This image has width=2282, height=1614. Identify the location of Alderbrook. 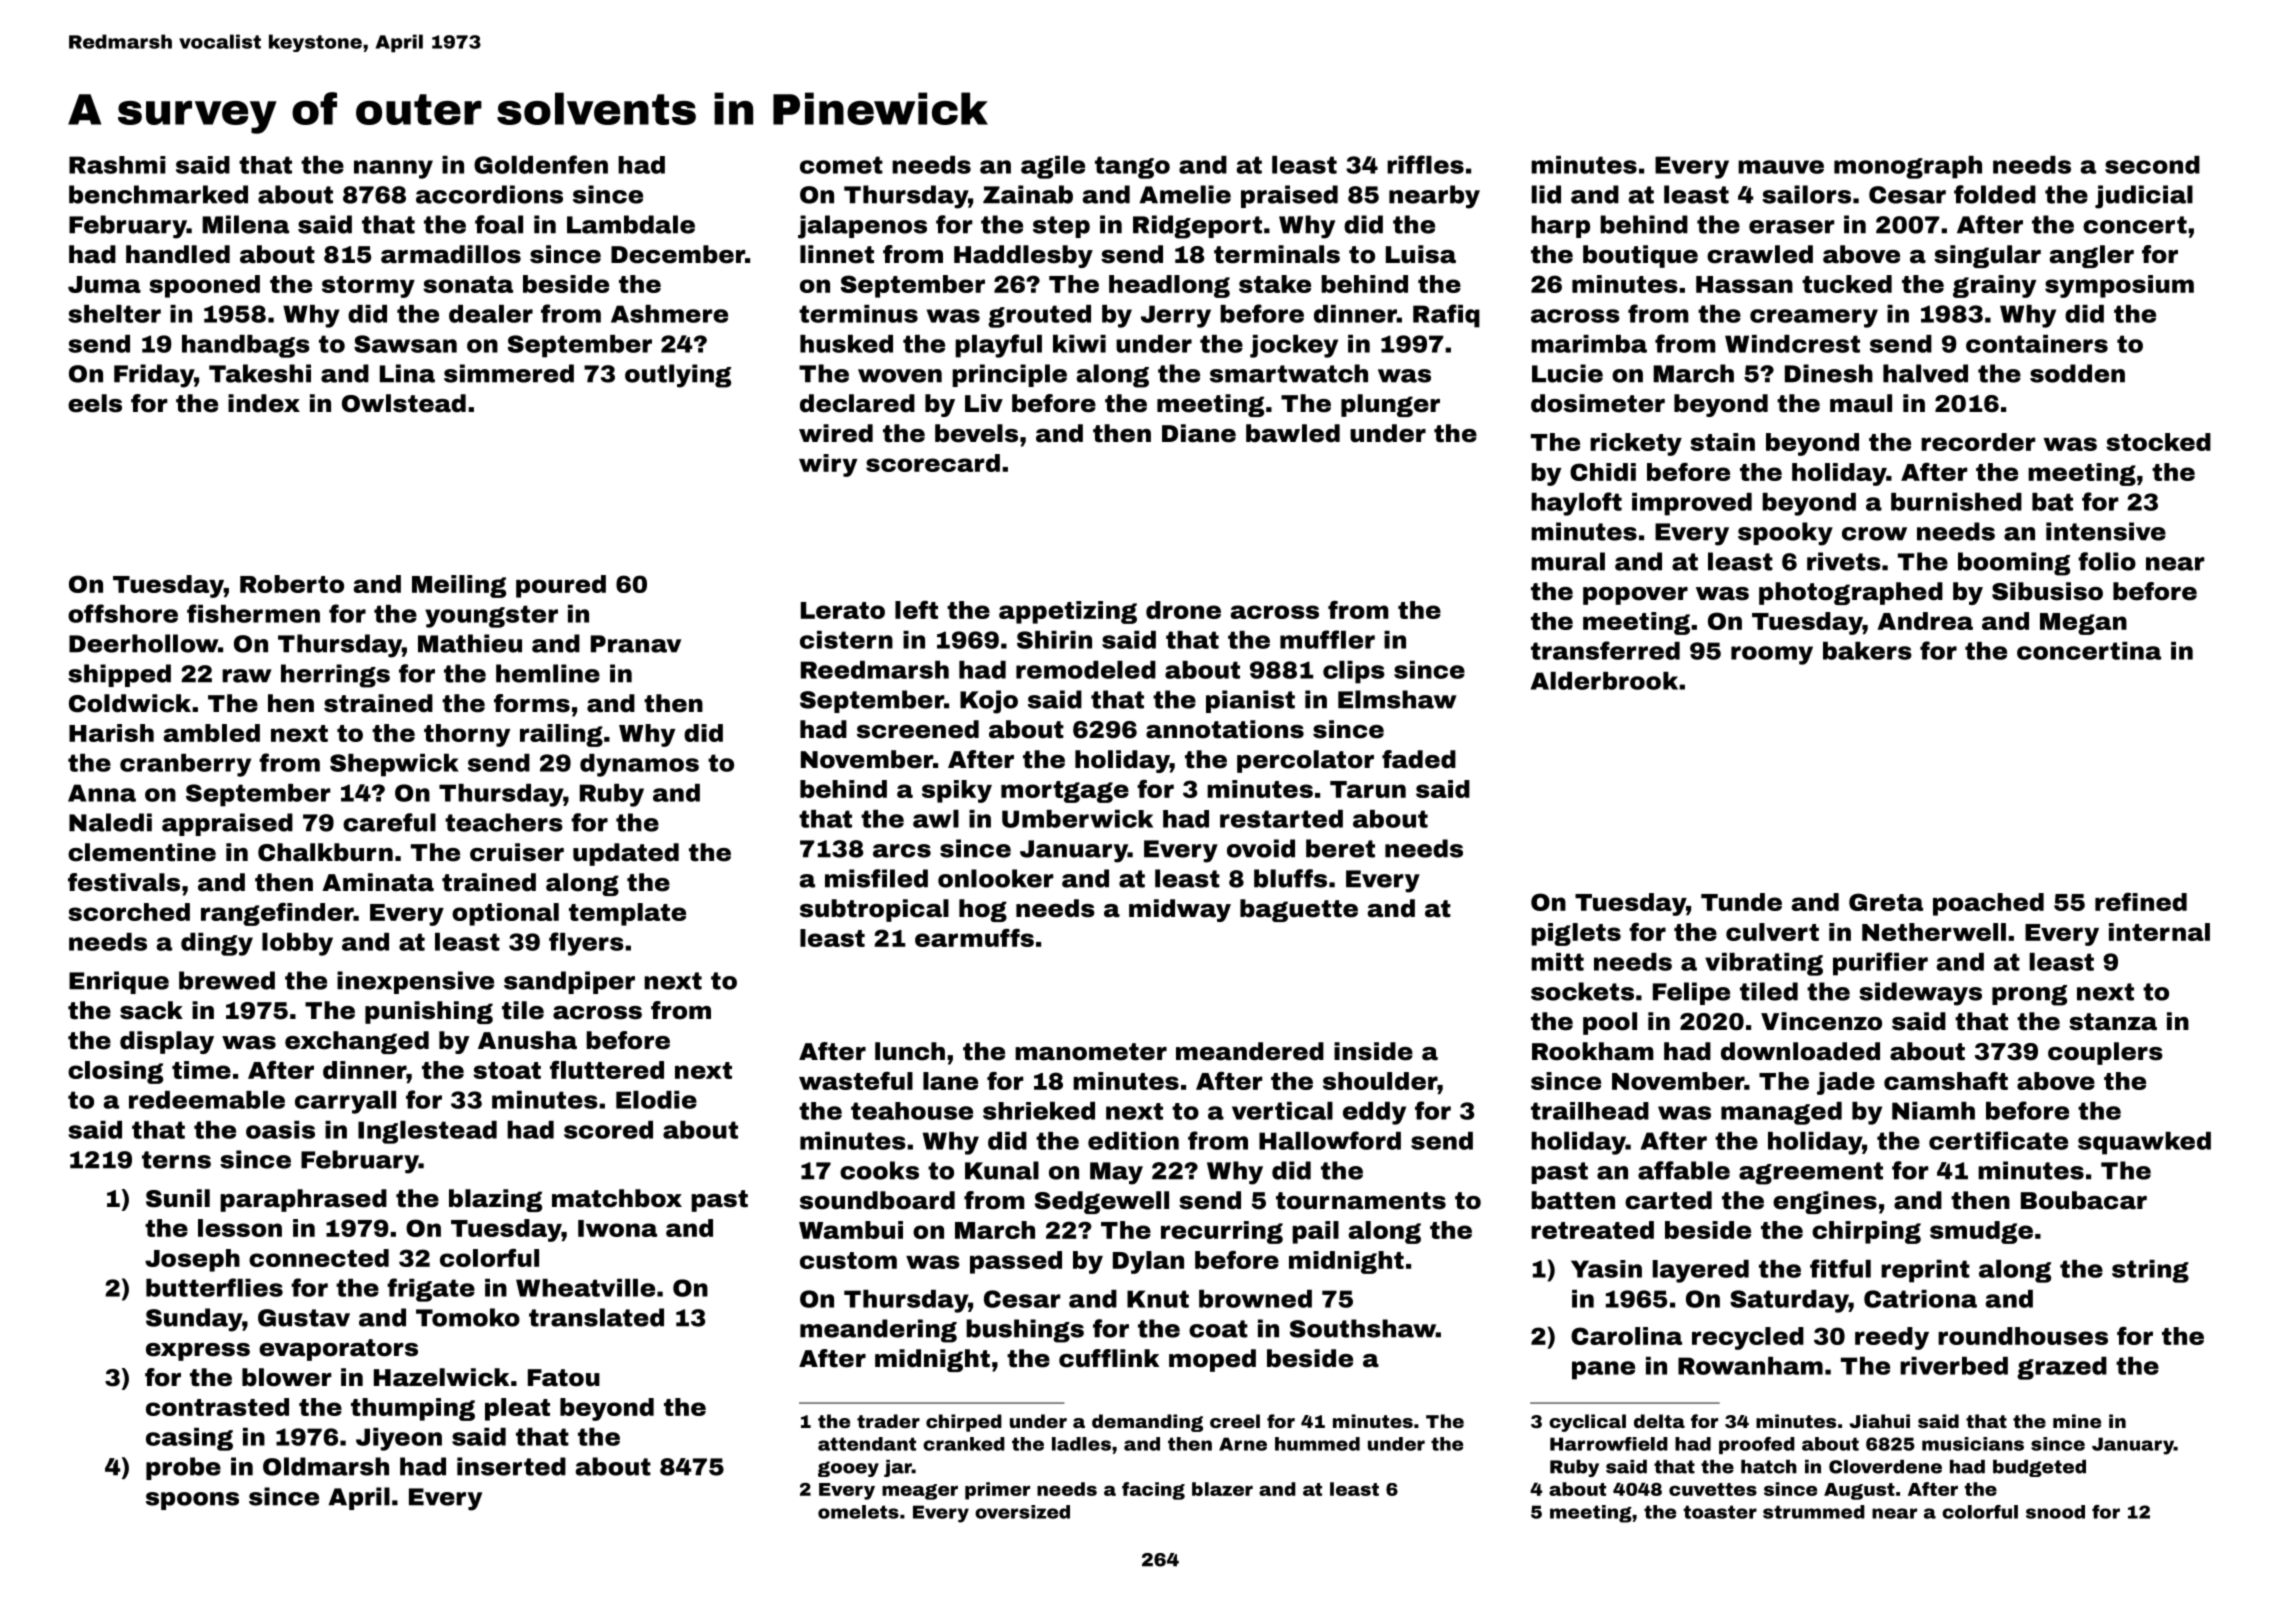
(1604, 681).
